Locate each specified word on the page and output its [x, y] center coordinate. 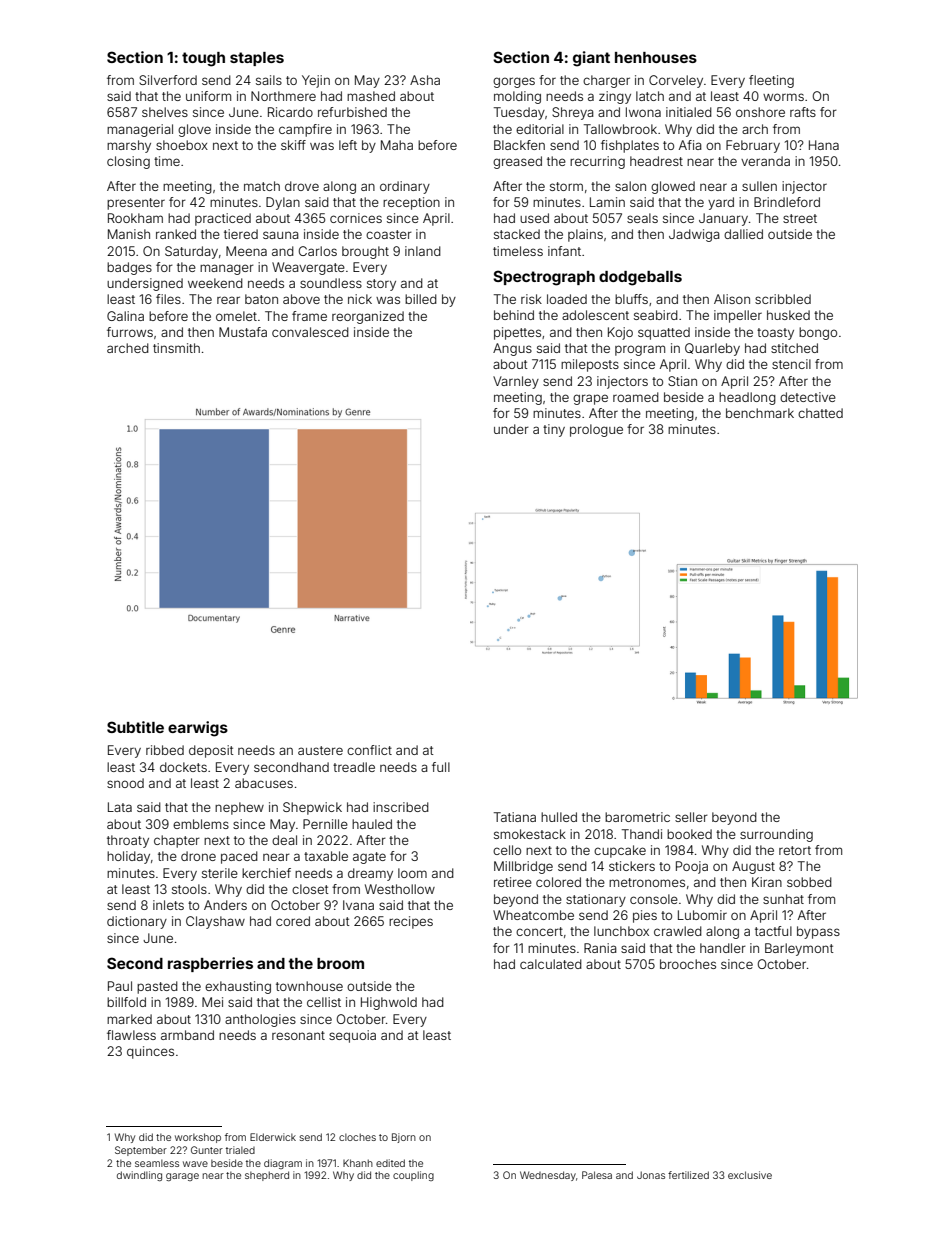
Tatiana [515, 817]
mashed [371, 96]
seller [691, 817]
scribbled [783, 299]
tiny [554, 430]
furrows [130, 332]
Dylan [283, 203]
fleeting [771, 81]
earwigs [198, 729]
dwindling [139, 1176]
